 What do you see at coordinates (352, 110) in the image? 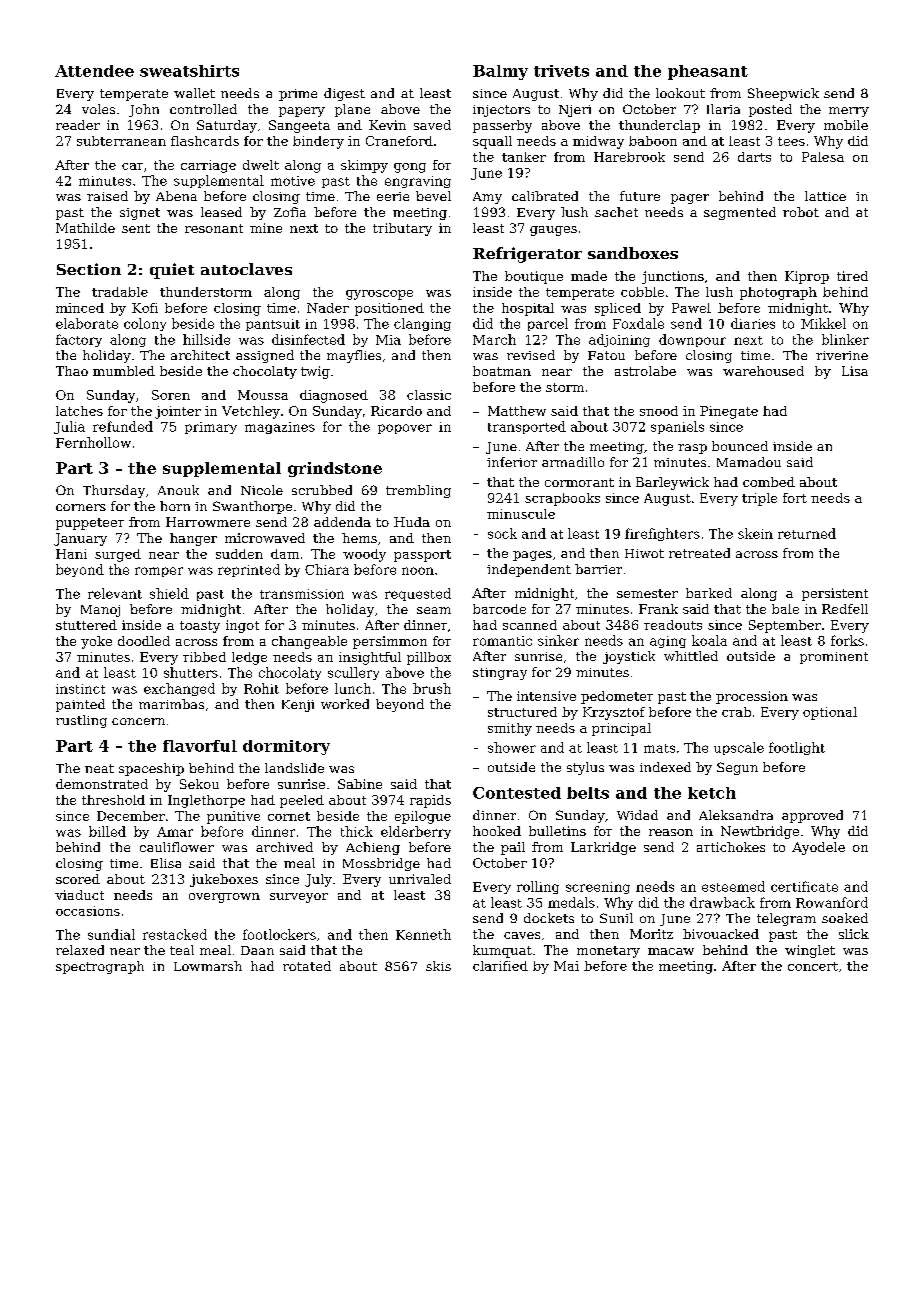
I see `plane` at bounding box center [352, 110].
